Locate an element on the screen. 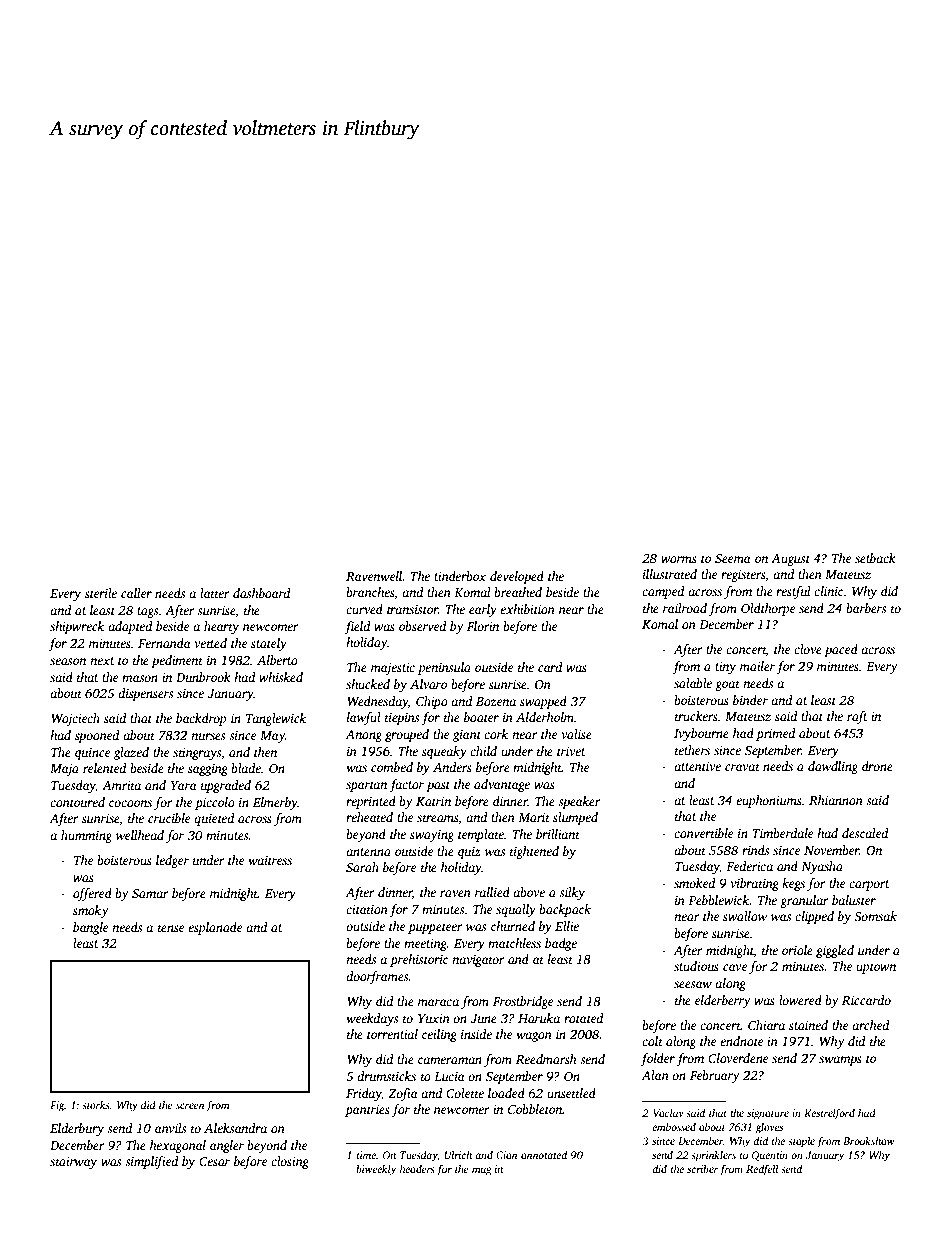  railroad is located at coordinates (685, 608).
